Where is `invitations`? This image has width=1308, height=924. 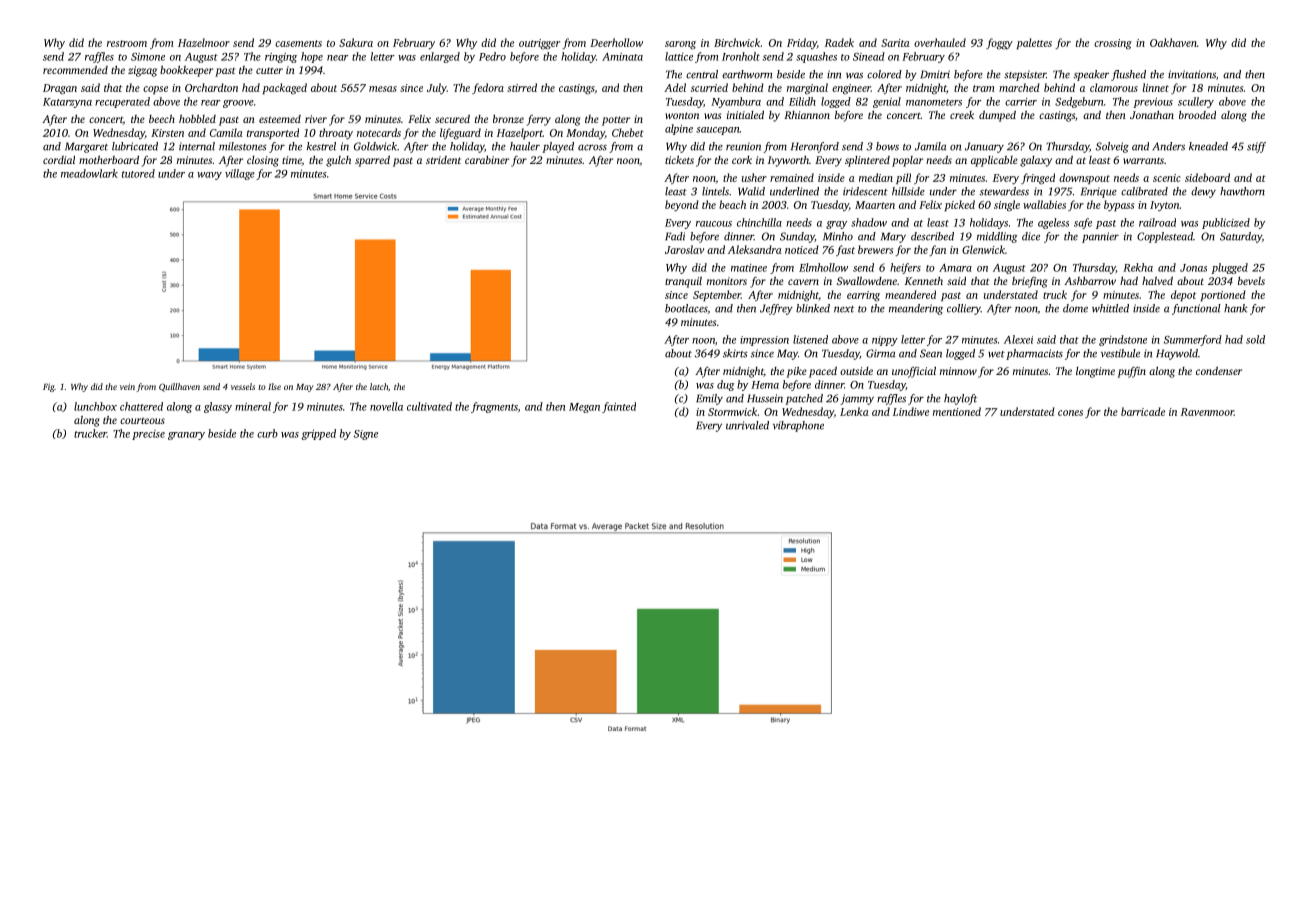 invitations is located at coordinates (1192, 74).
